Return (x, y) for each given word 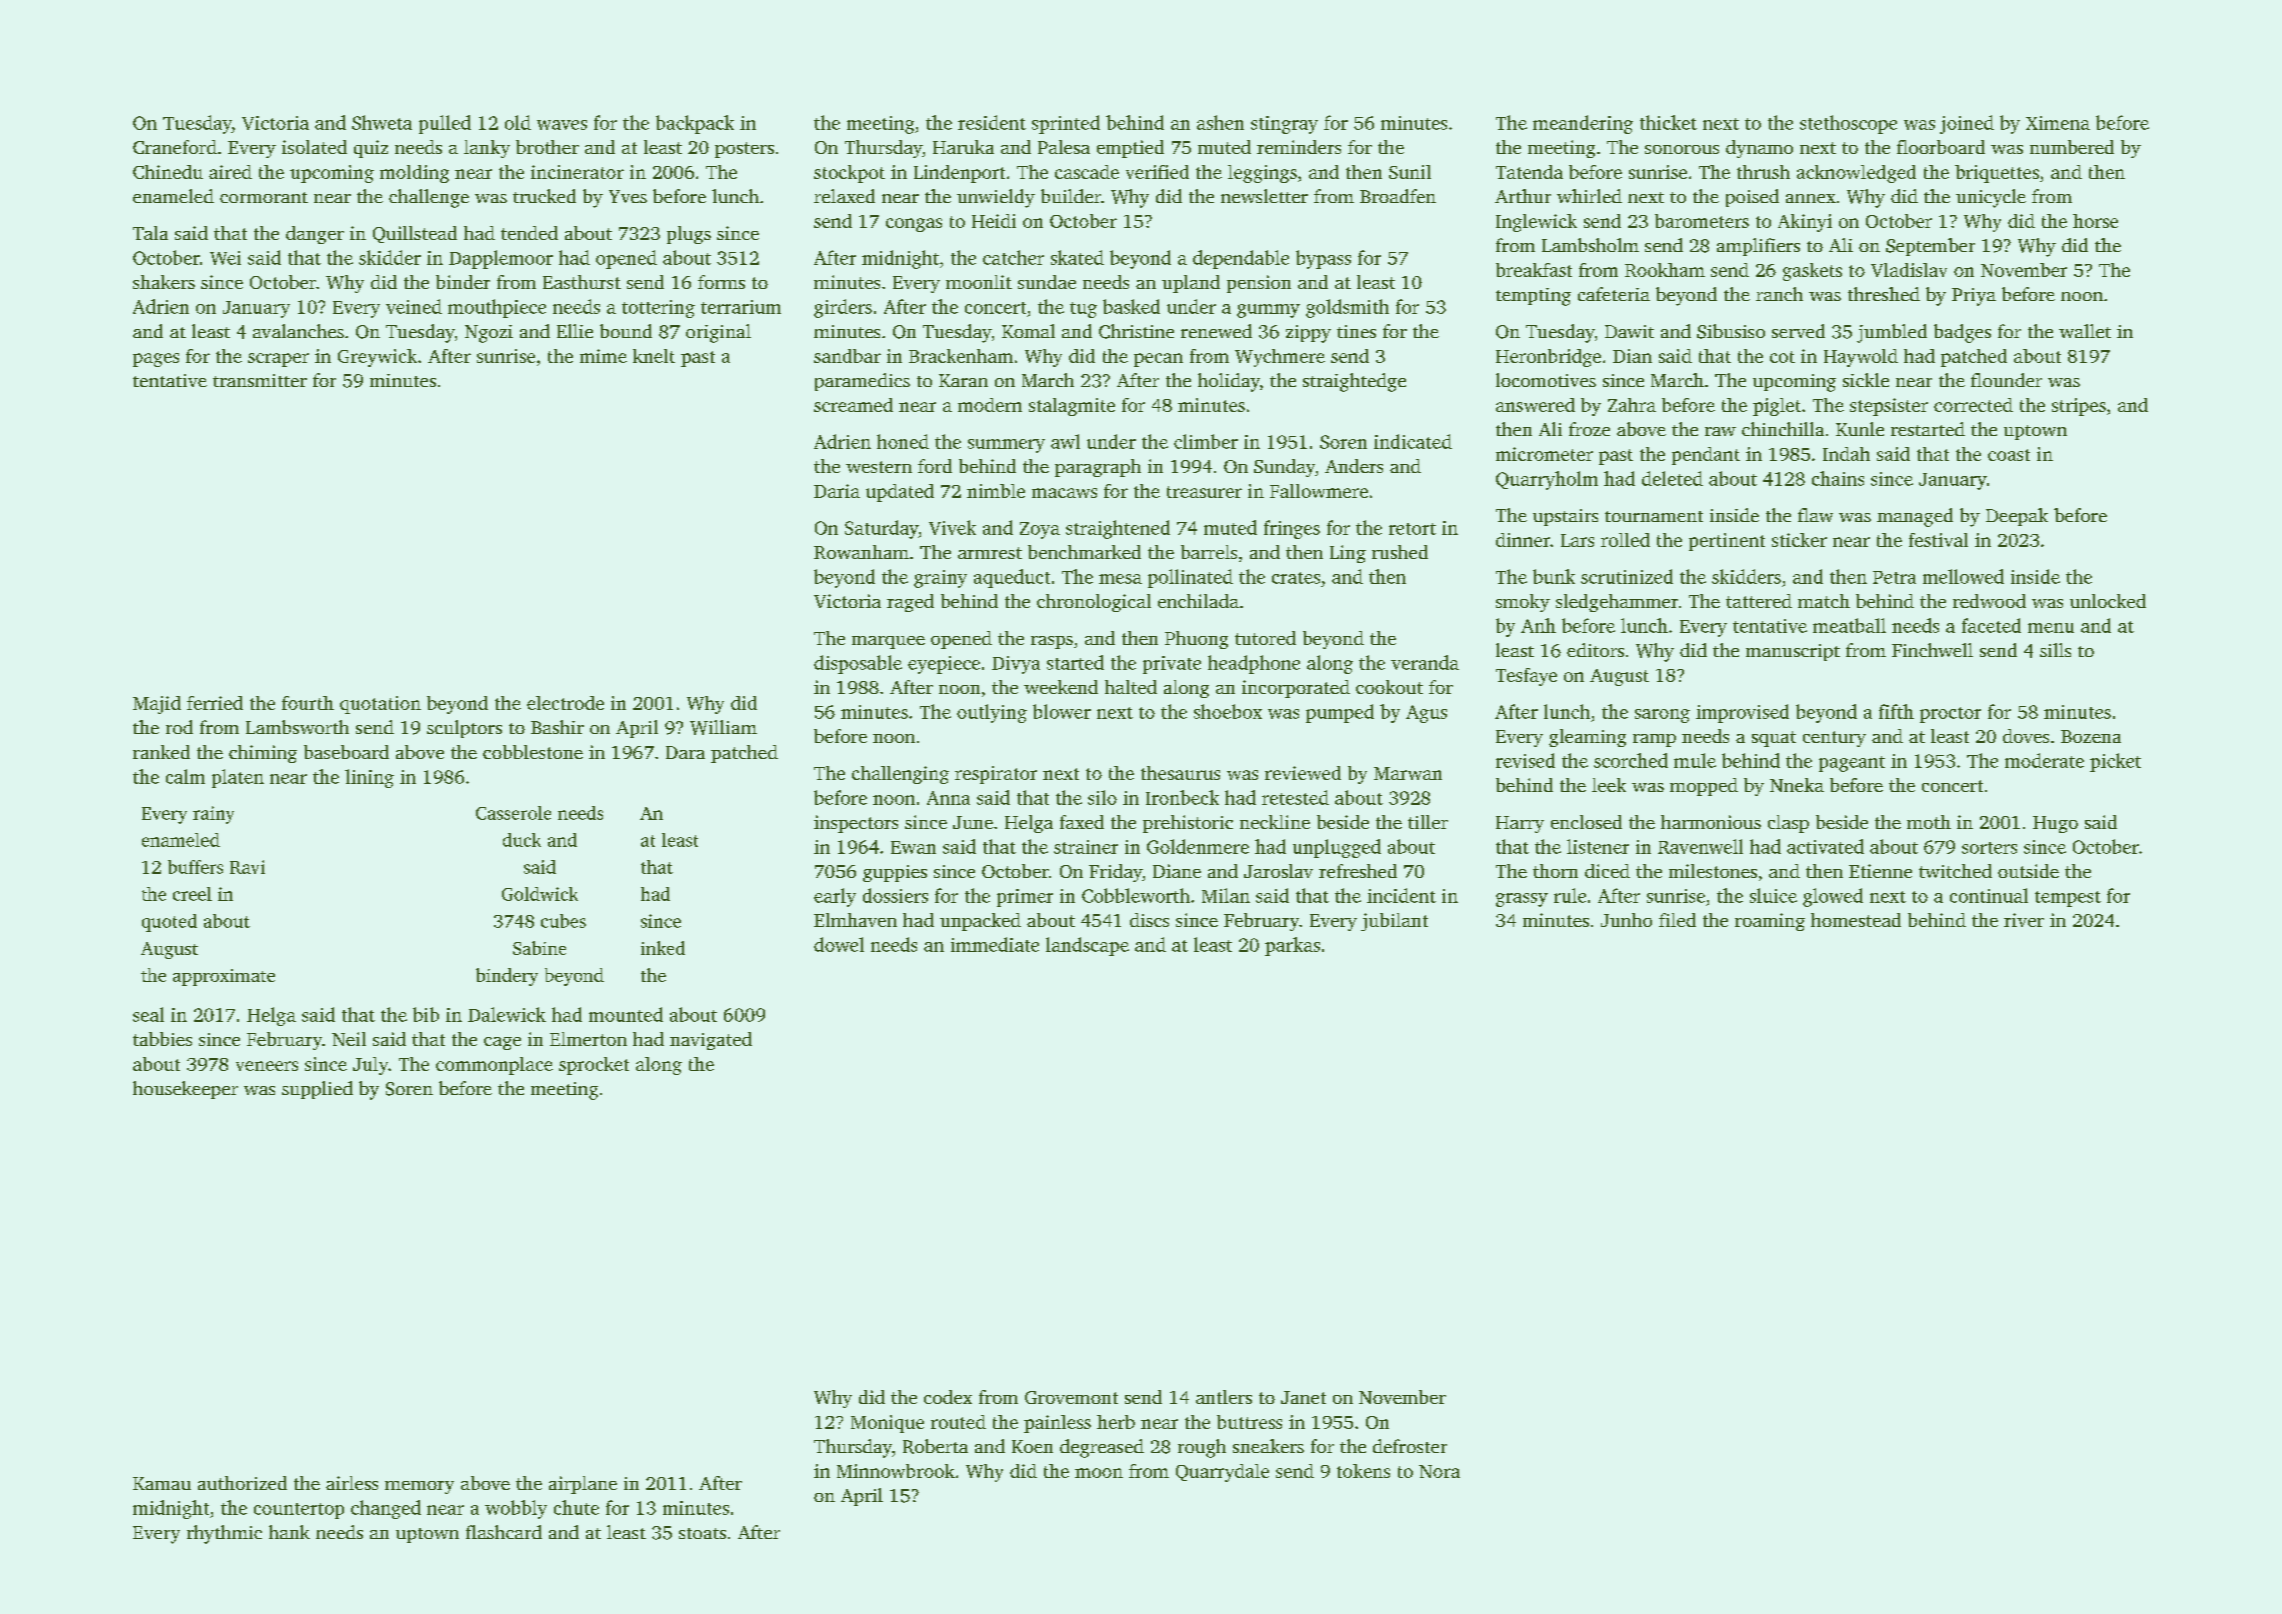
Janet (1303, 1397)
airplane (583, 1485)
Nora (1439, 1471)
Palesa (1064, 147)
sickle (1866, 380)
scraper (278, 360)
